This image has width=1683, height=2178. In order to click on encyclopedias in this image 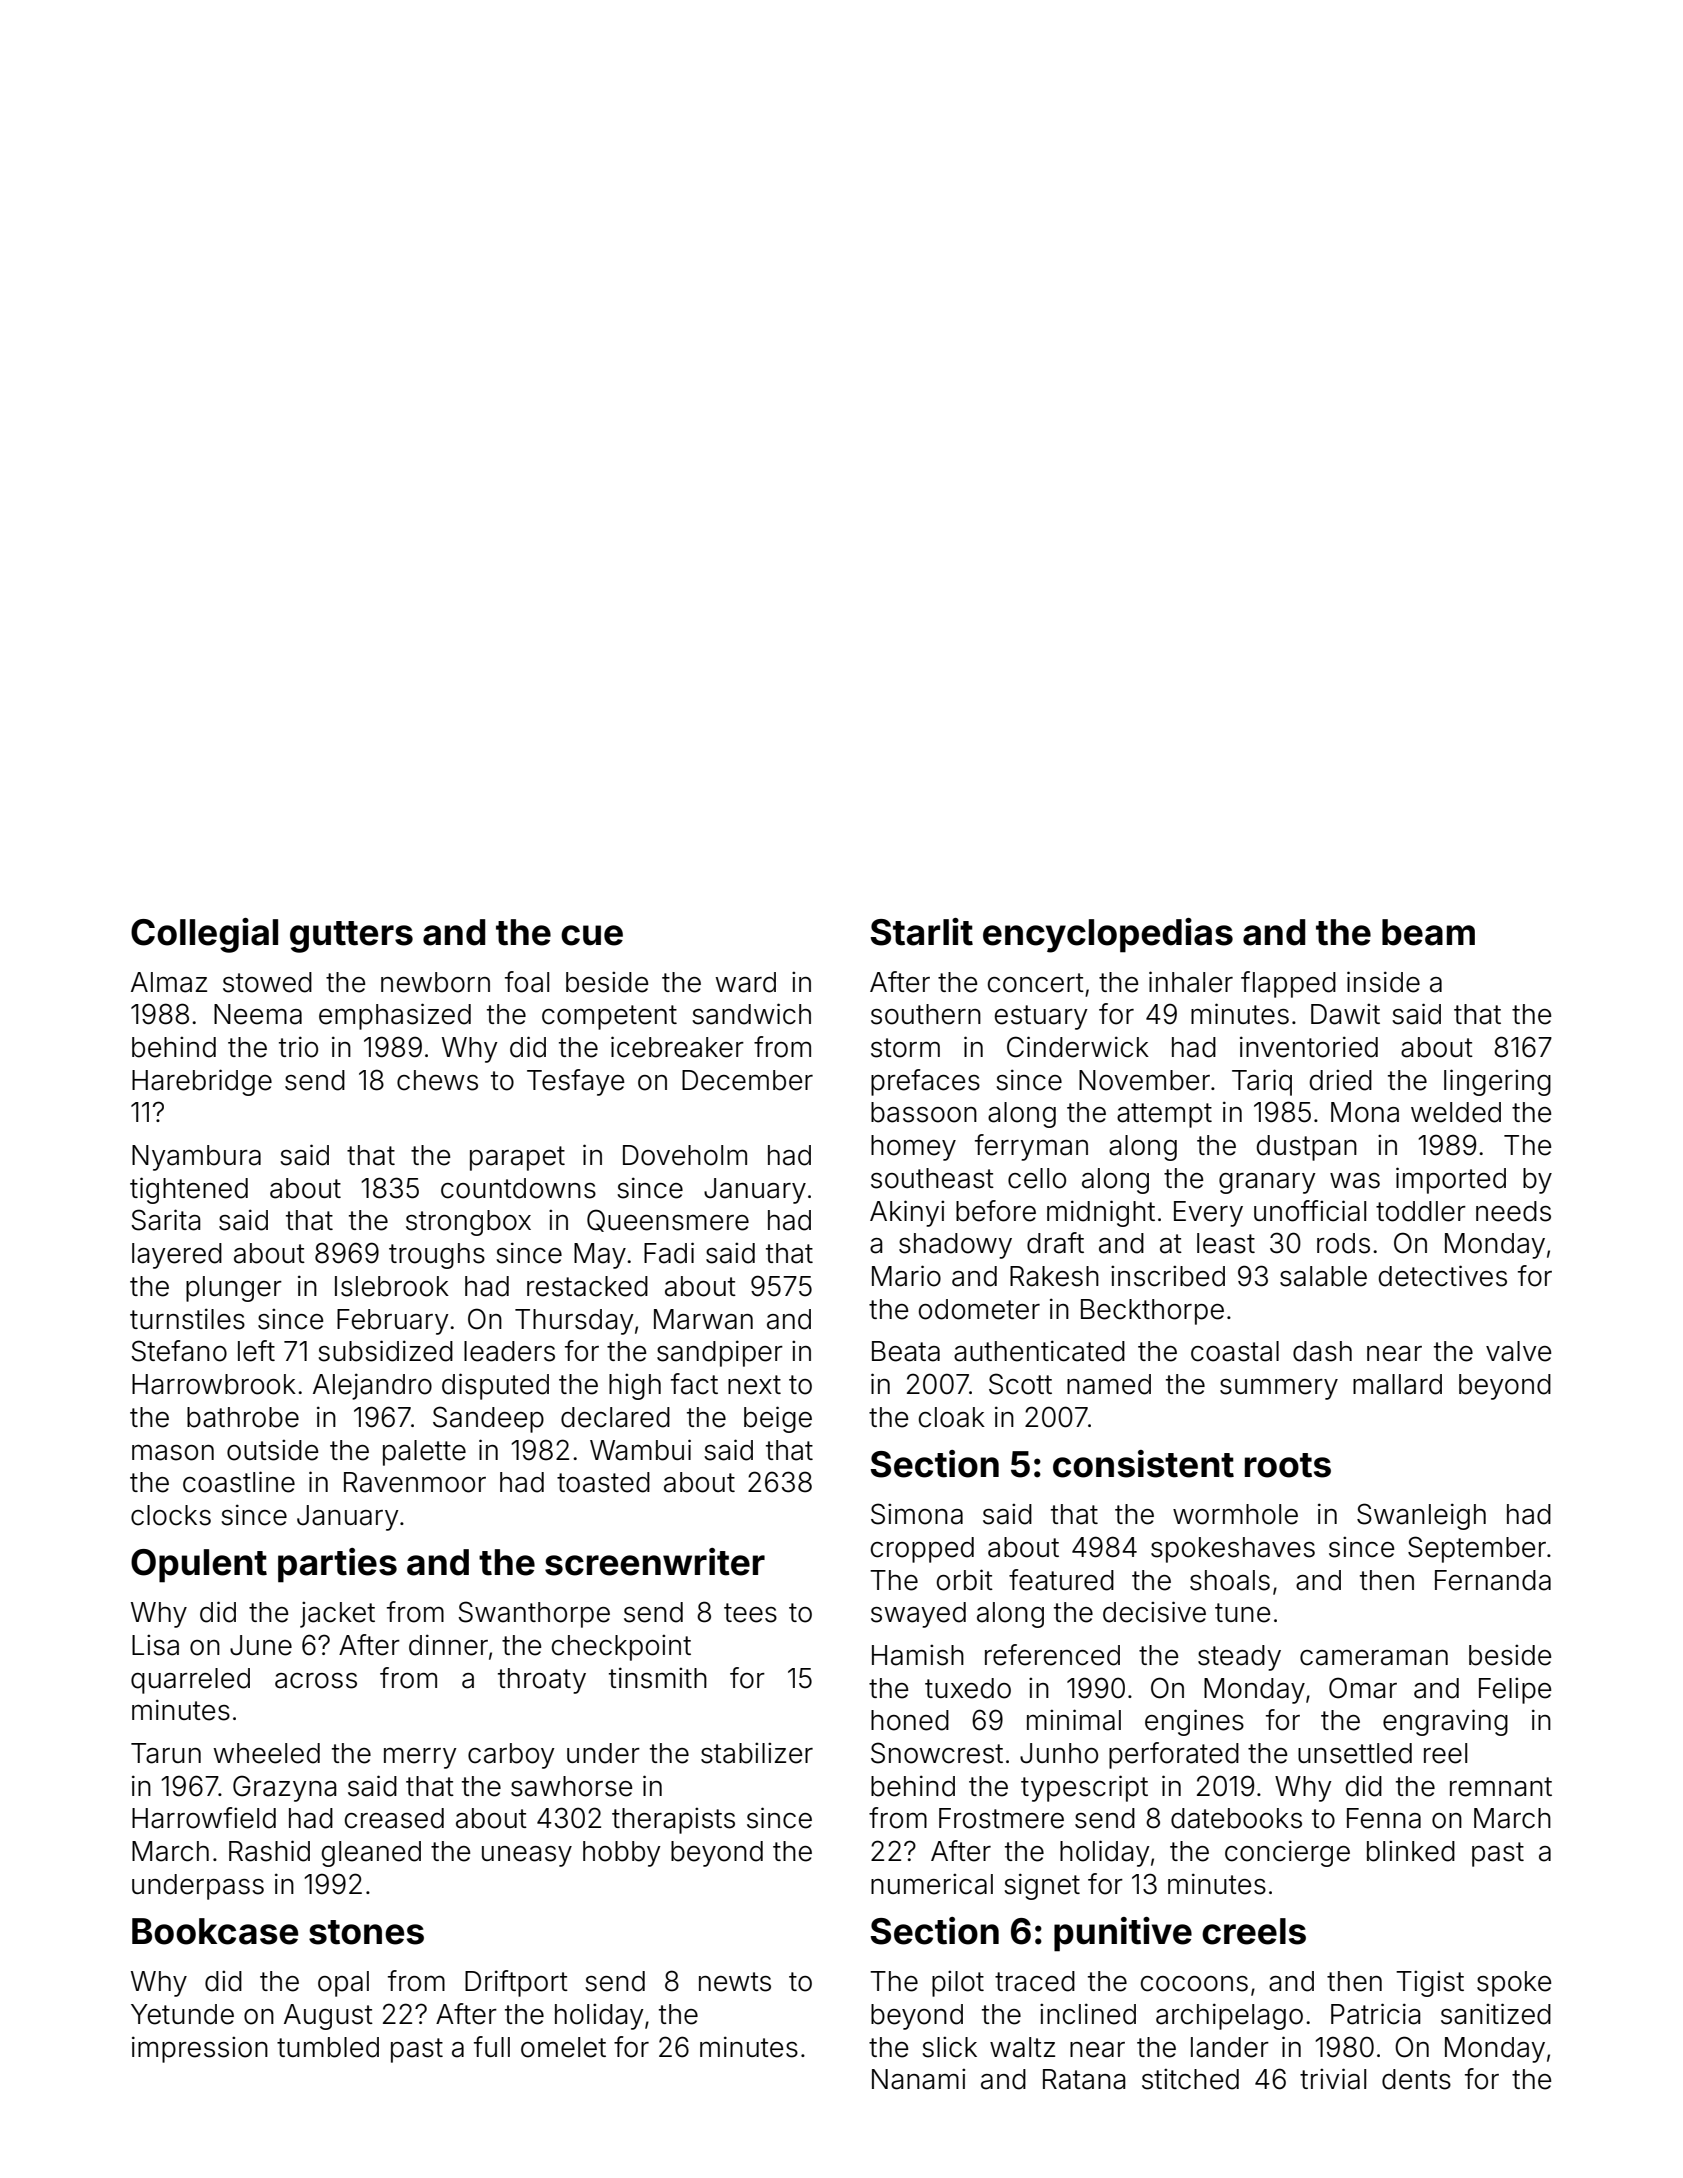, I will do `click(1108, 935)`.
